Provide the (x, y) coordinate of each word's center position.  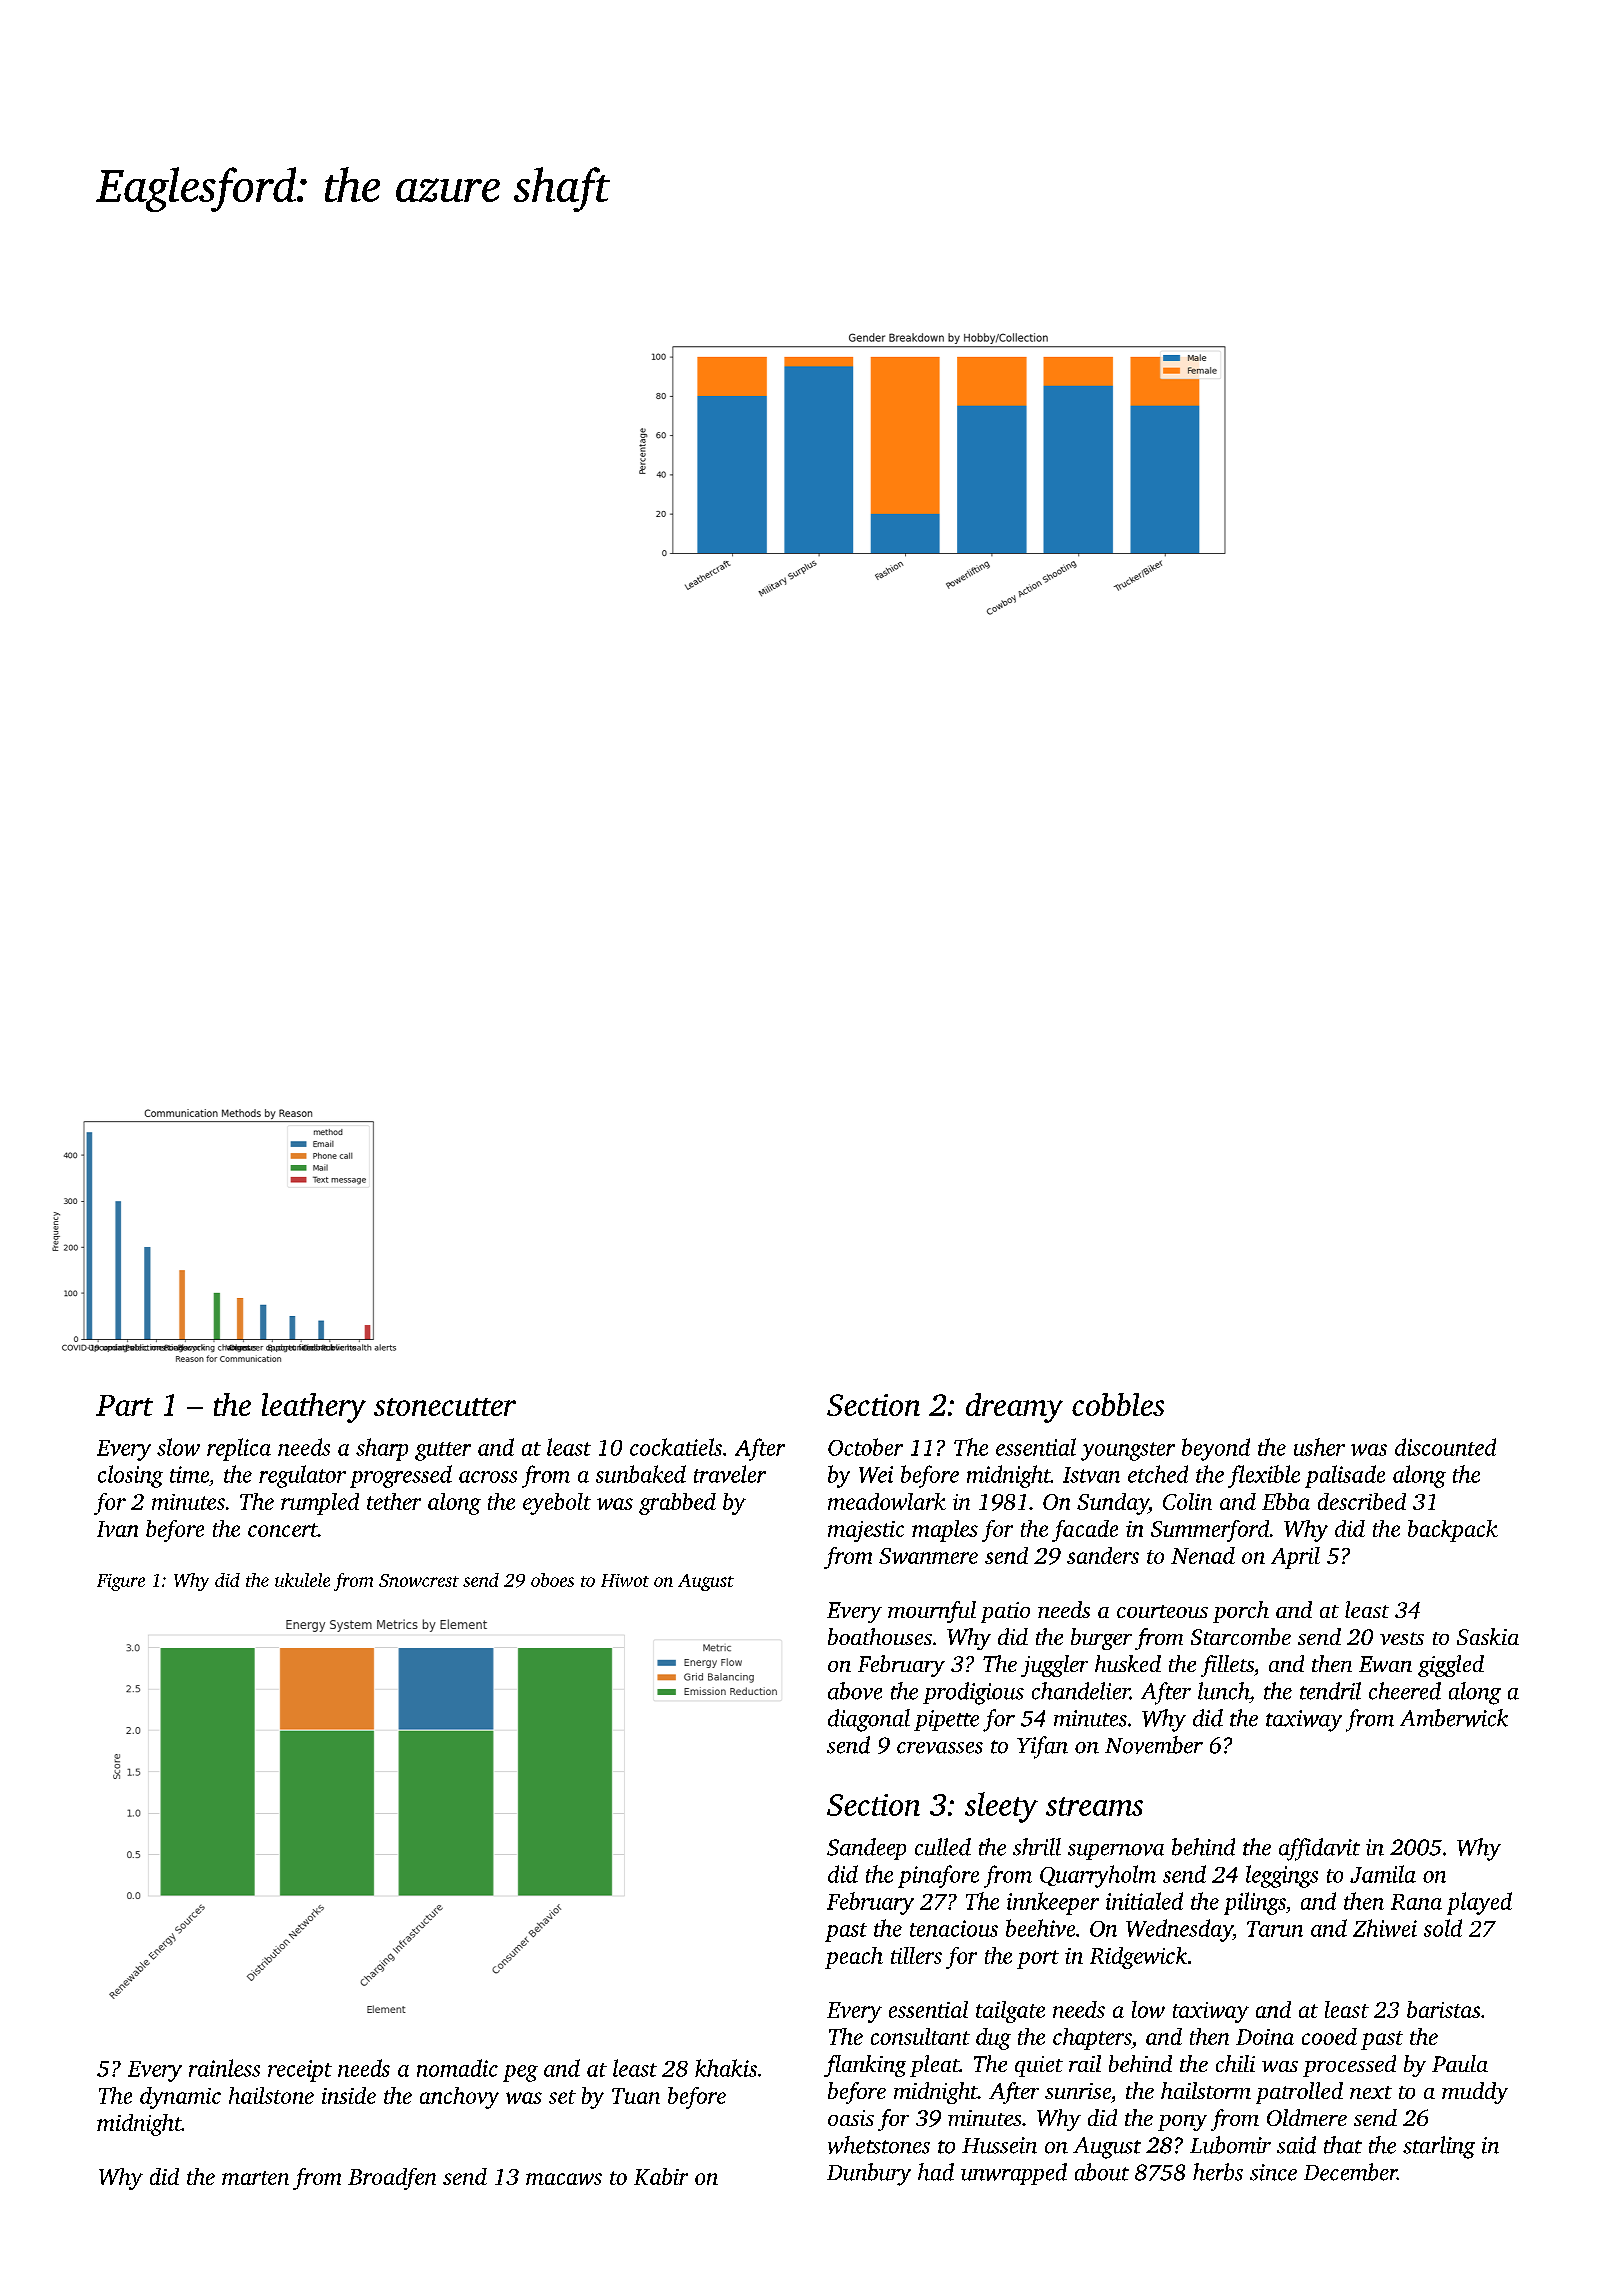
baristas (1443, 2009)
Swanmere (928, 1556)
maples (945, 1531)
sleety (1001, 1807)
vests (1402, 1638)
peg (520, 2073)
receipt (300, 2071)
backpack (1453, 1531)
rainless (224, 2068)
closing (130, 1476)
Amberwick (1454, 1718)
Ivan (117, 1529)
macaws (564, 2179)
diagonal (869, 1720)
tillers (916, 1955)
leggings (1282, 1876)
